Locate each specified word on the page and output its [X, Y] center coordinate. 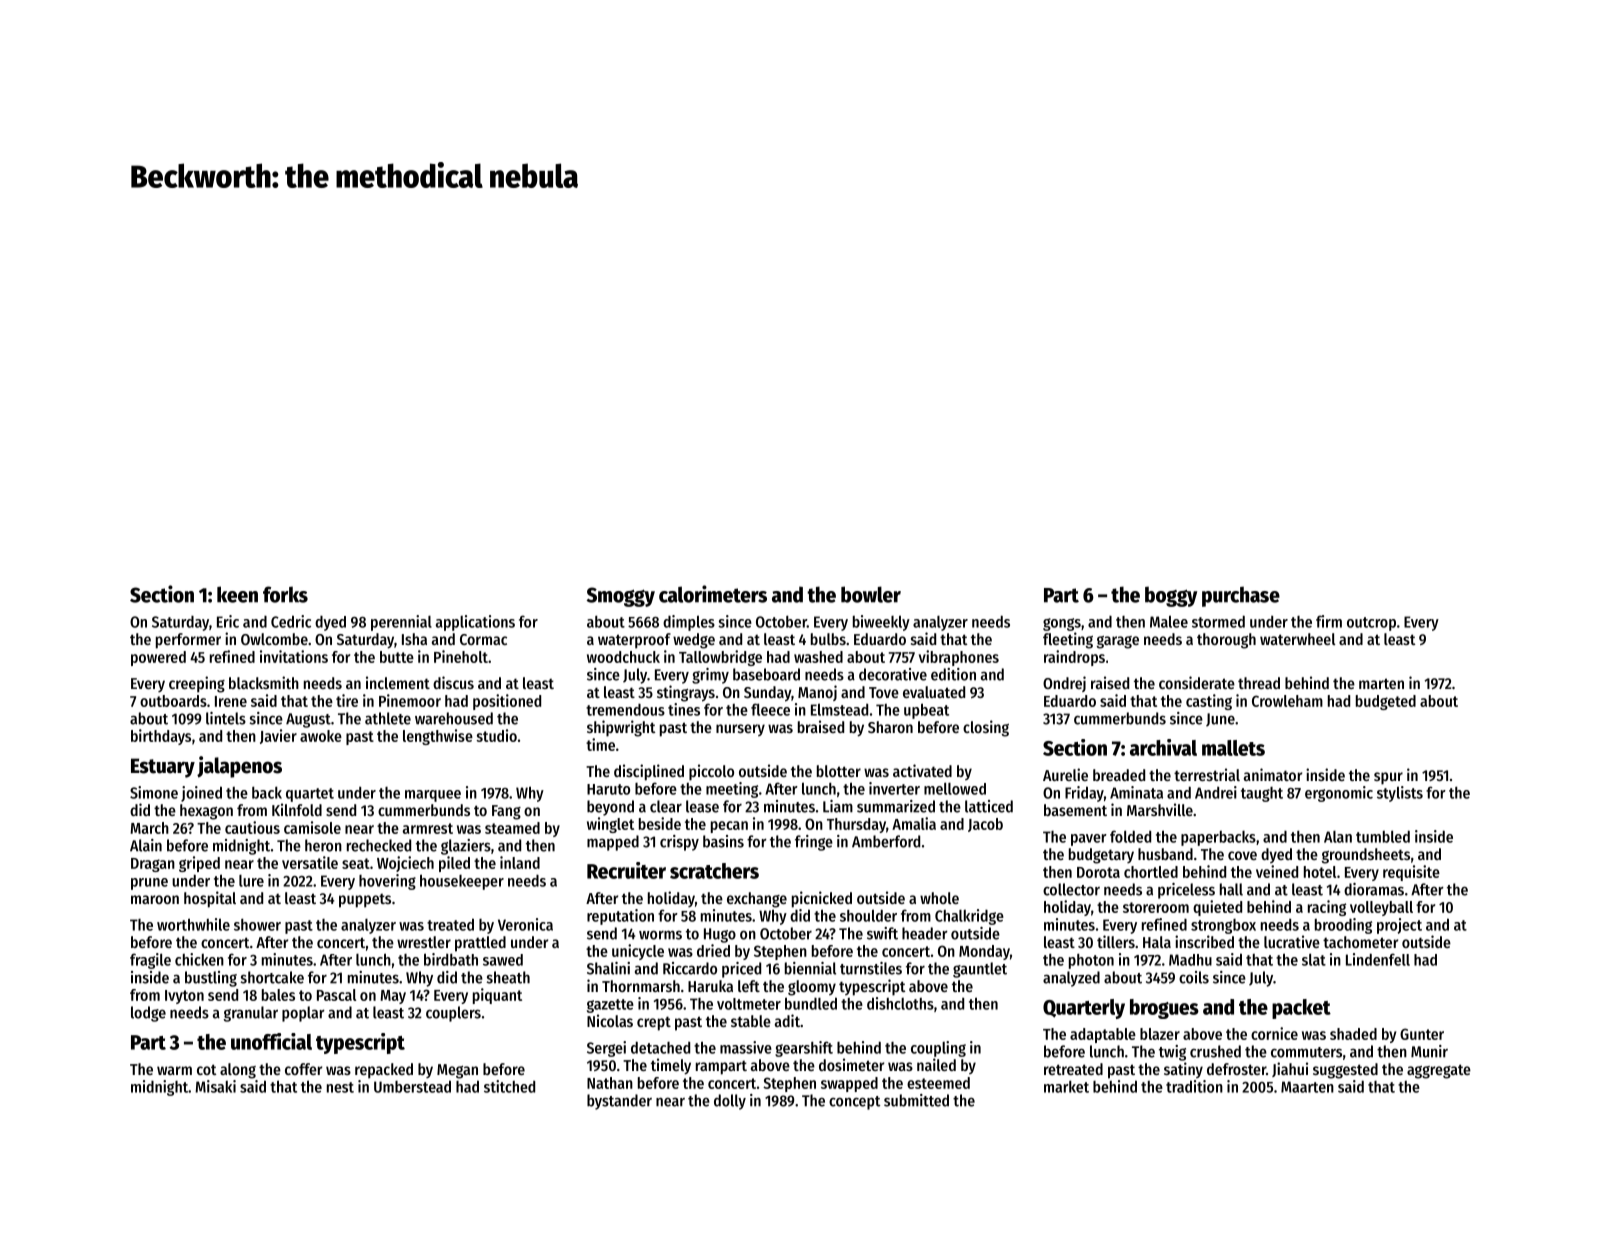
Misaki [215, 1086]
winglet [610, 825]
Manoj [817, 693]
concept [854, 1103]
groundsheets [1366, 856]
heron [323, 845]
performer [188, 641]
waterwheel [1297, 639]
